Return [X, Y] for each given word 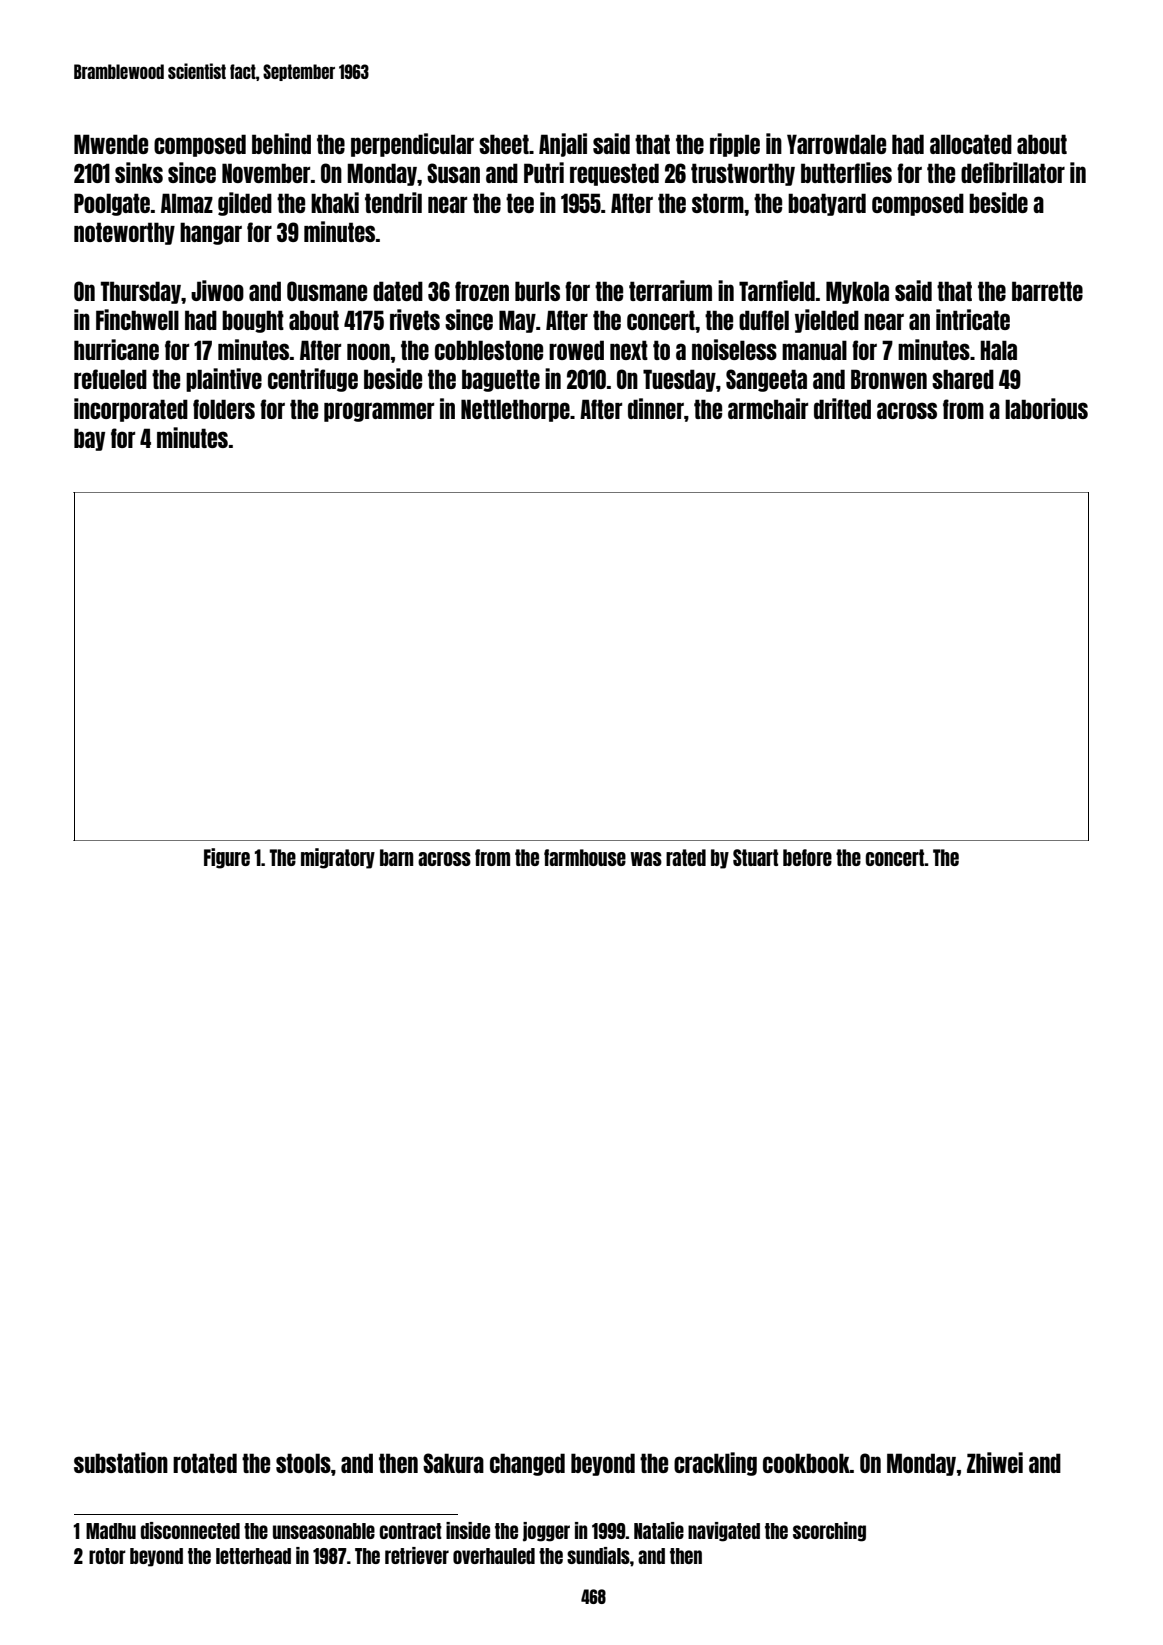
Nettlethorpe [515, 410]
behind [281, 143]
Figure [227, 858]
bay [89, 439]
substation [121, 1462]
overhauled [494, 1556]
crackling [715, 1464]
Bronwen [889, 379]
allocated [971, 144]
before [807, 857]
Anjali [563, 145]
